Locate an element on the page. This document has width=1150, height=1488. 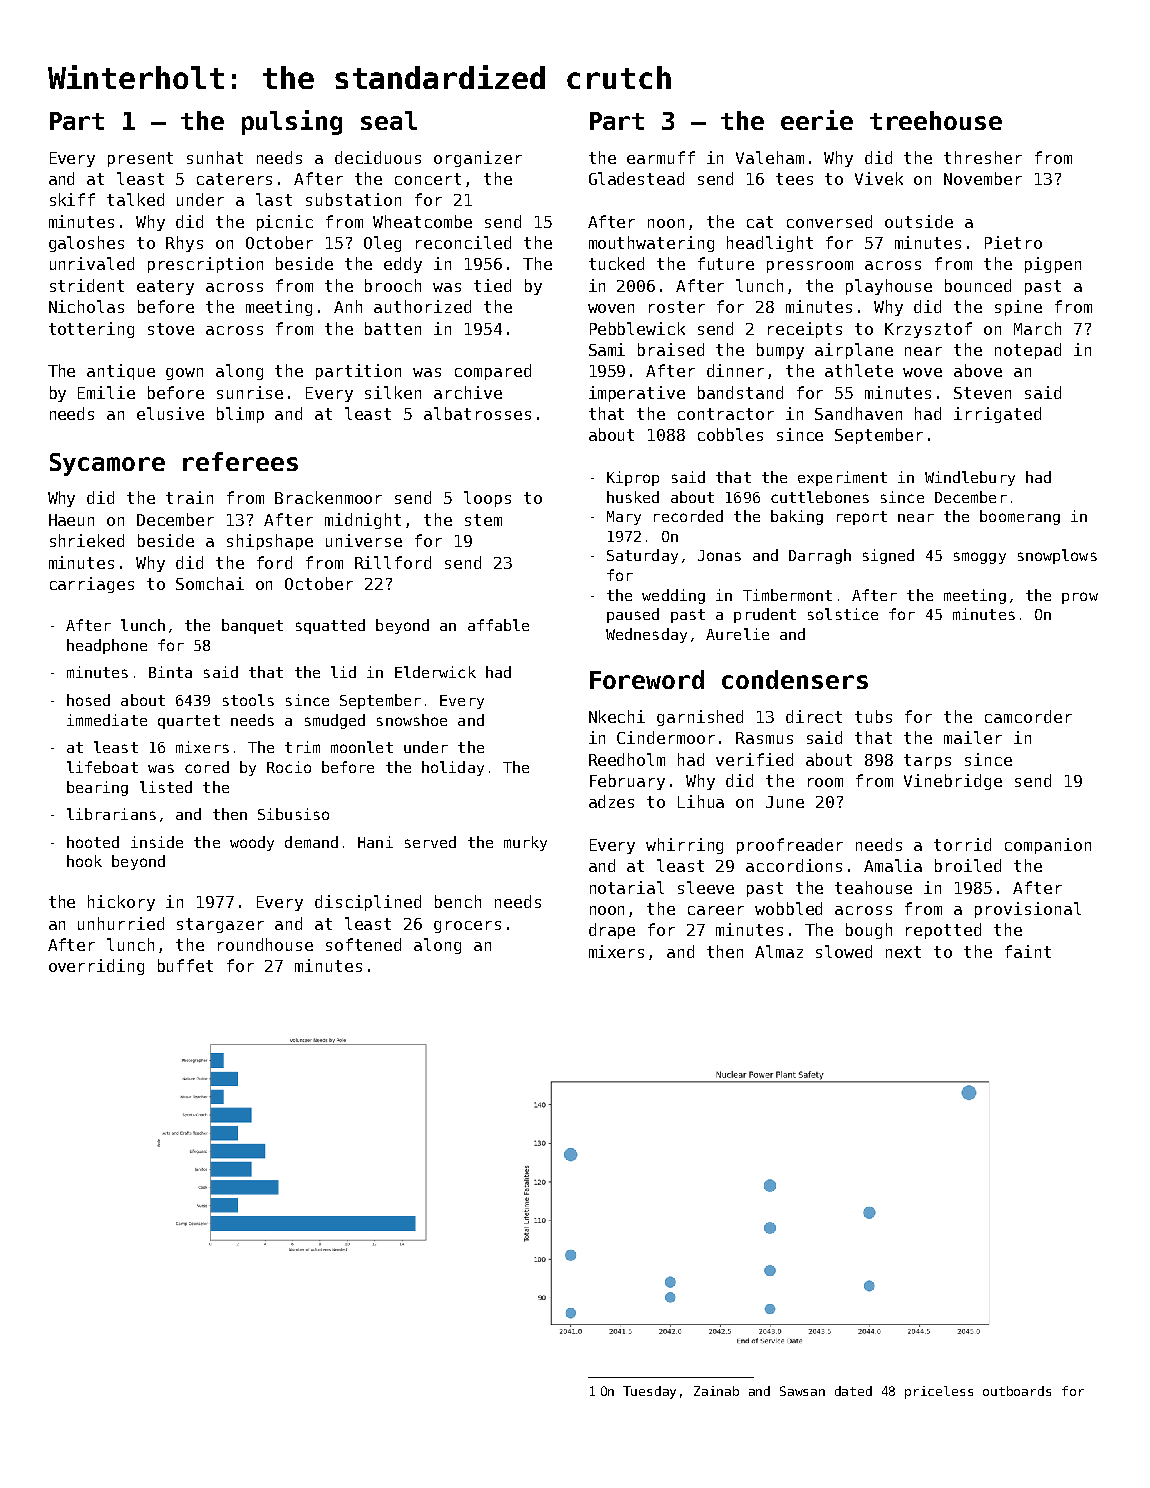
murky is located at coordinates (525, 843).
